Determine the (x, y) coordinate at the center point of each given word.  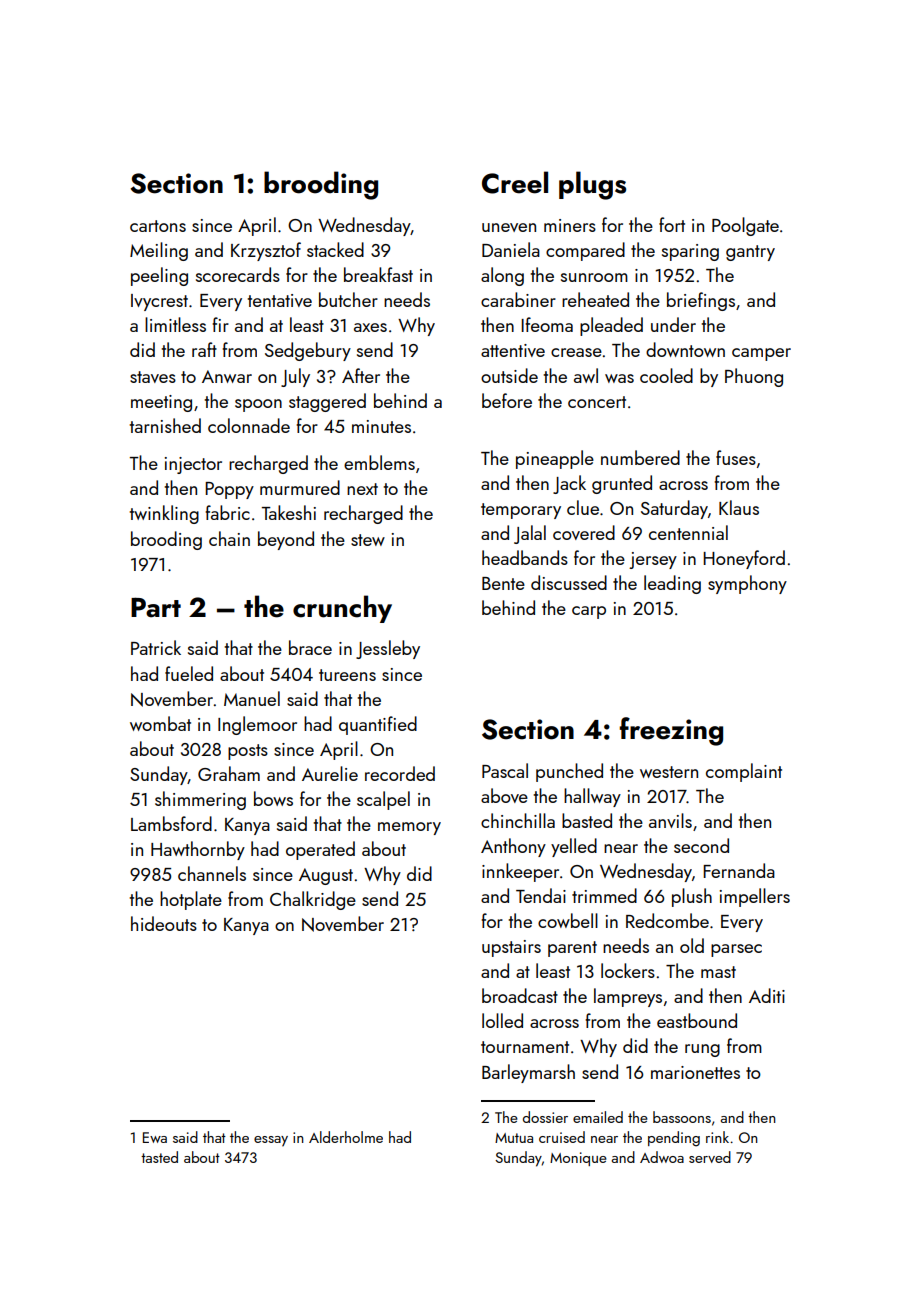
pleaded (611, 326)
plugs (592, 185)
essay (271, 1141)
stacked (335, 249)
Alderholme (346, 1137)
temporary (521, 511)
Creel (515, 182)
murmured (300, 487)
